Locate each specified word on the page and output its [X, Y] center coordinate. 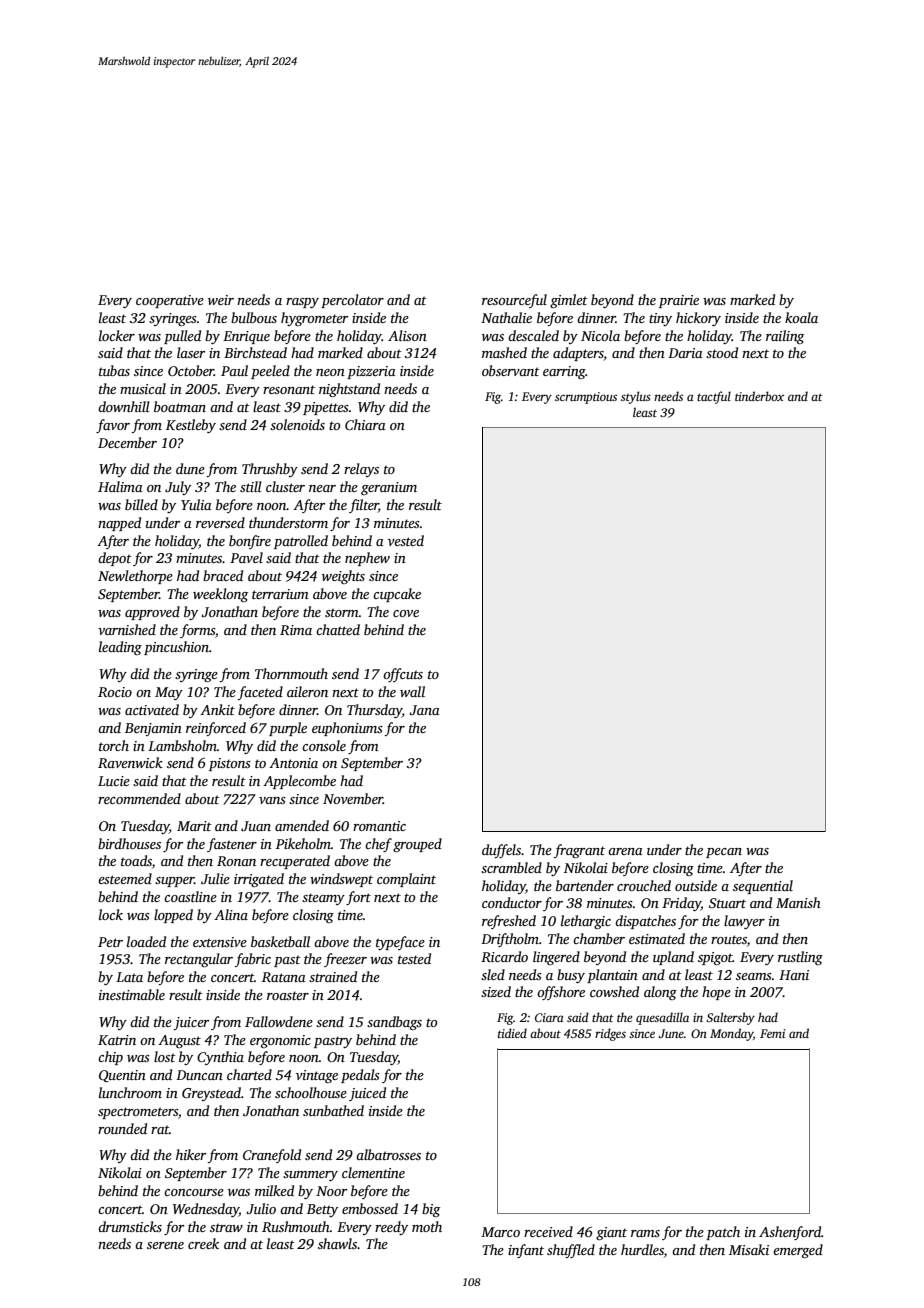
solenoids [297, 424]
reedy [391, 1228]
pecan [724, 853]
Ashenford [790, 1233]
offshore [561, 993]
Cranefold [272, 1156]
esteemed [125, 878]
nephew [367, 559]
